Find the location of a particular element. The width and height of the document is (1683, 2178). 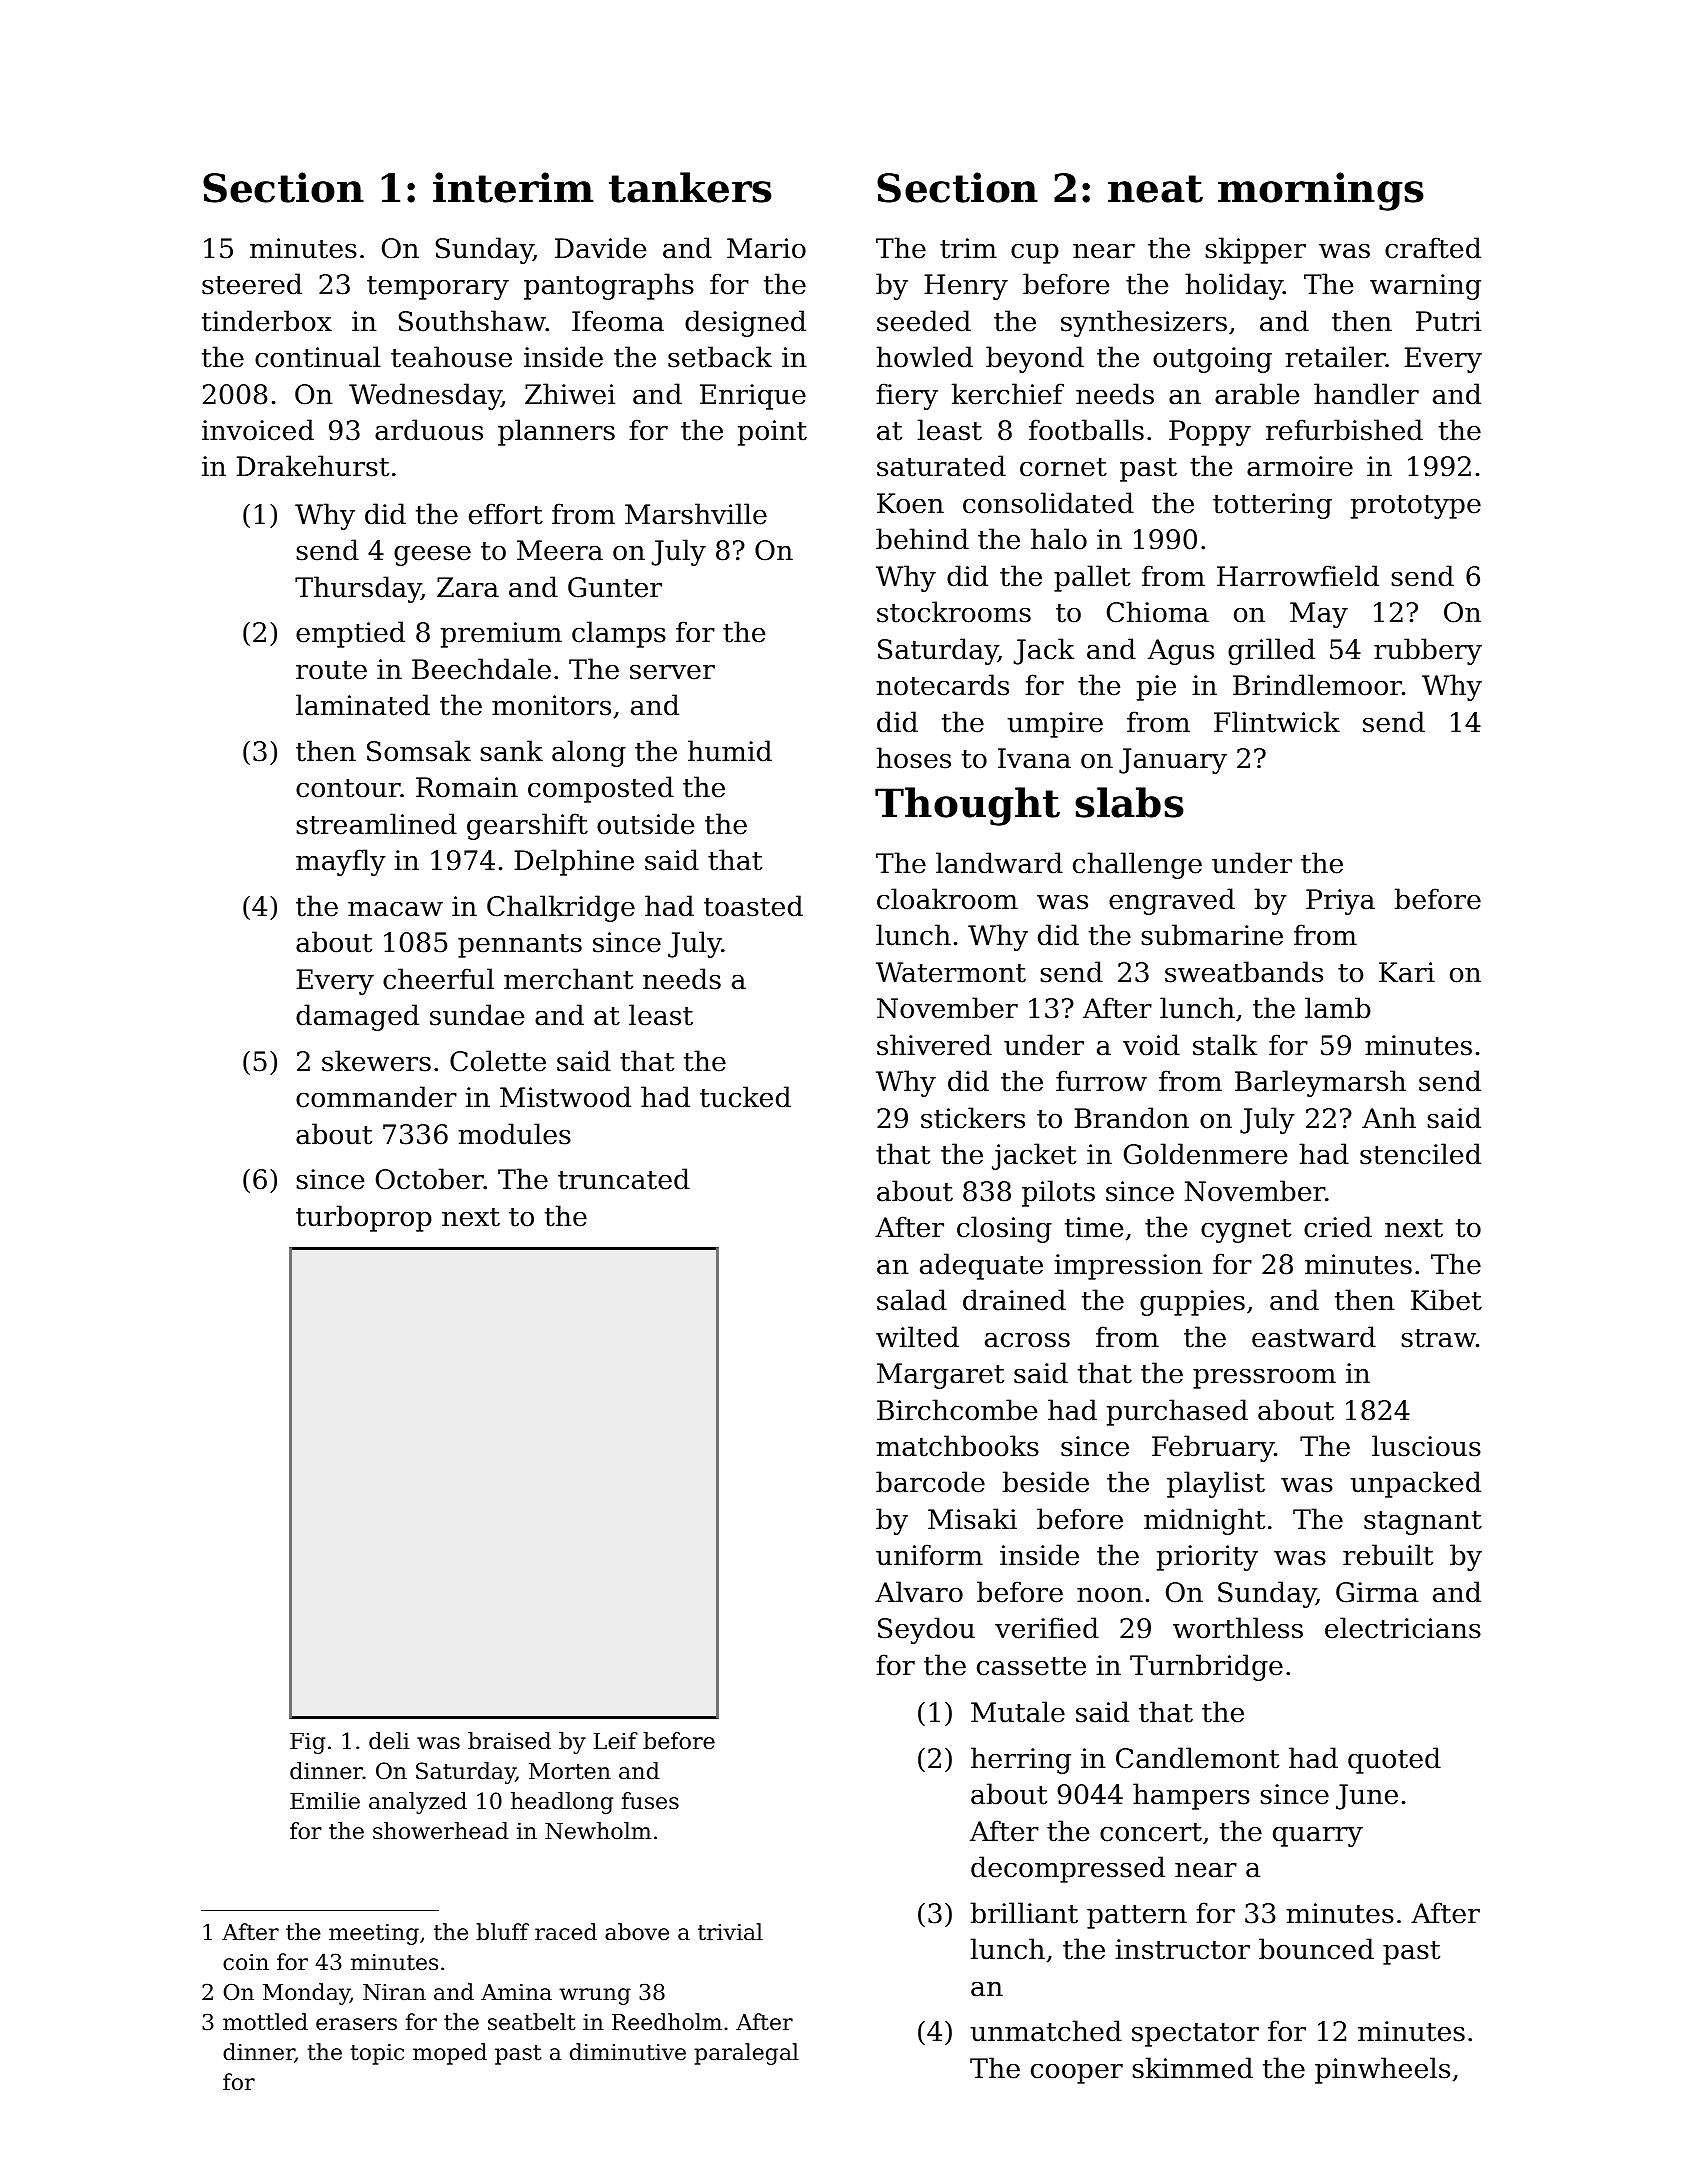

deli is located at coordinates (389, 1741).
